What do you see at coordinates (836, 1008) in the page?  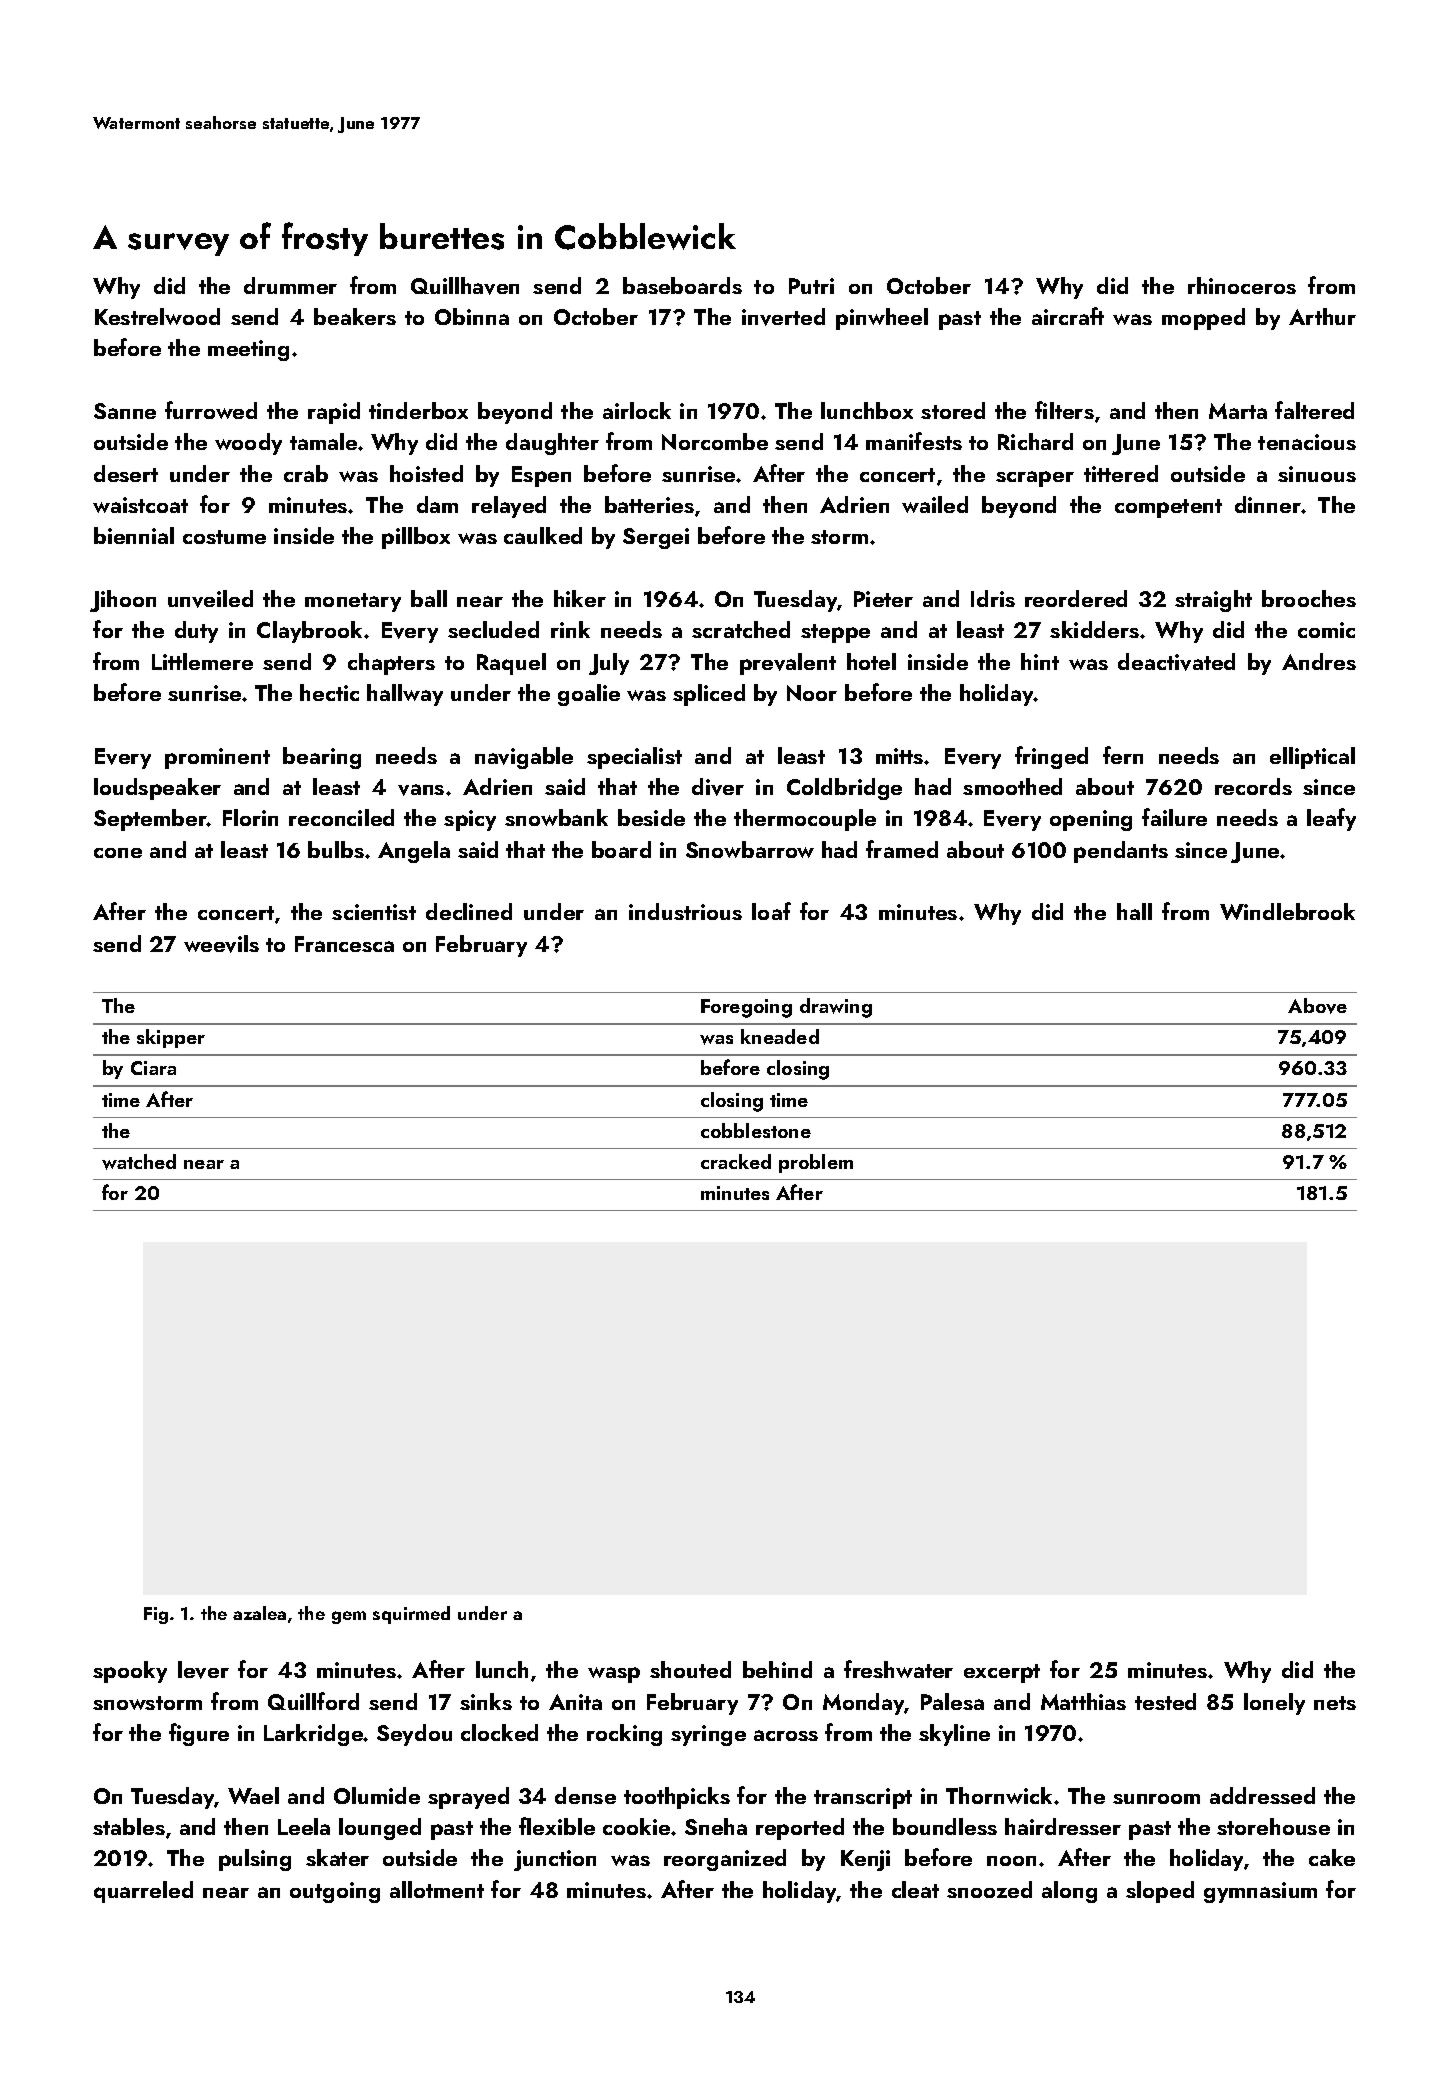 I see `drawing` at bounding box center [836, 1008].
